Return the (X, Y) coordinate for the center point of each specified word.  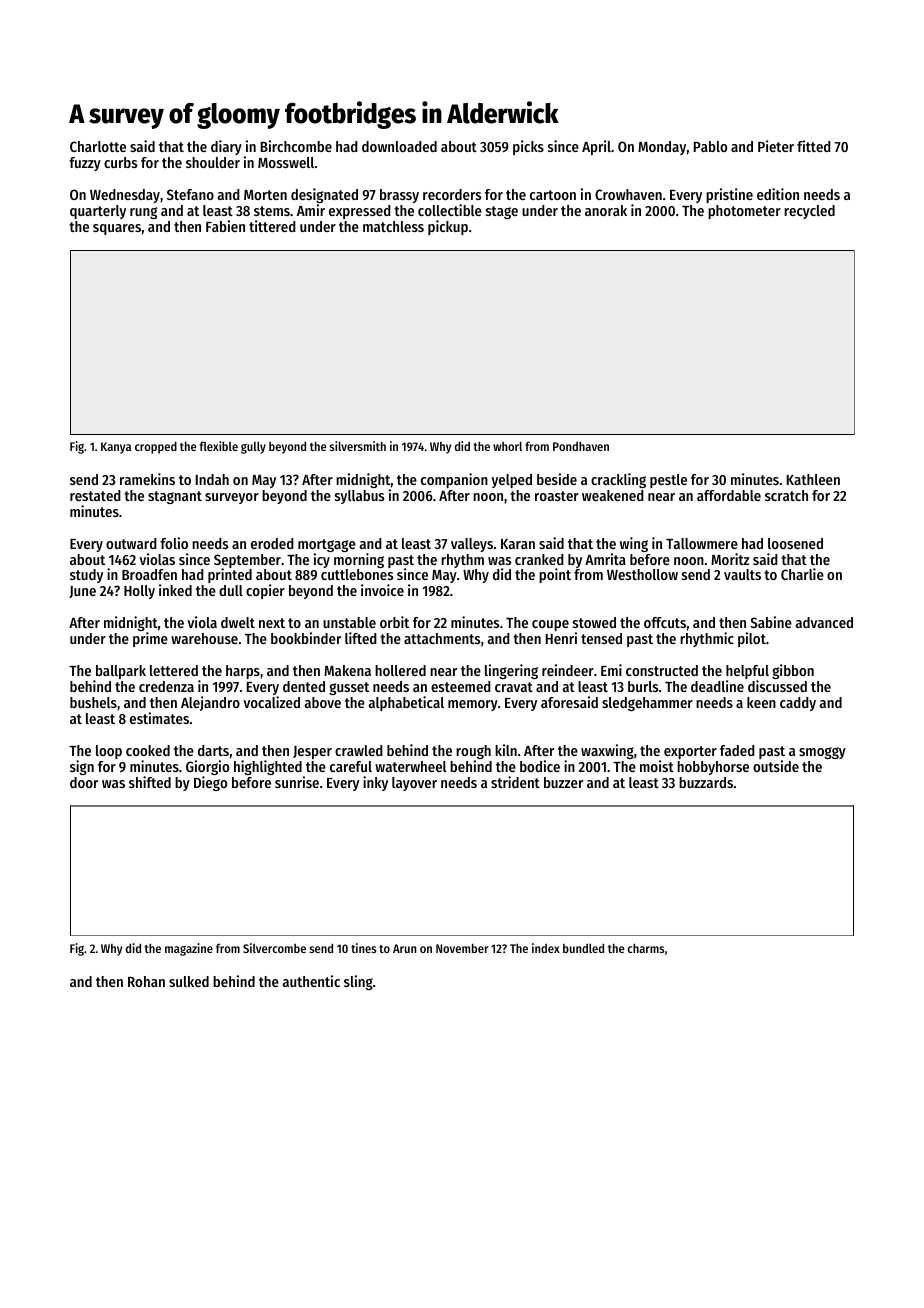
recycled (809, 212)
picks (528, 147)
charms (645, 948)
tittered (272, 226)
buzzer (563, 782)
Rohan (146, 981)
